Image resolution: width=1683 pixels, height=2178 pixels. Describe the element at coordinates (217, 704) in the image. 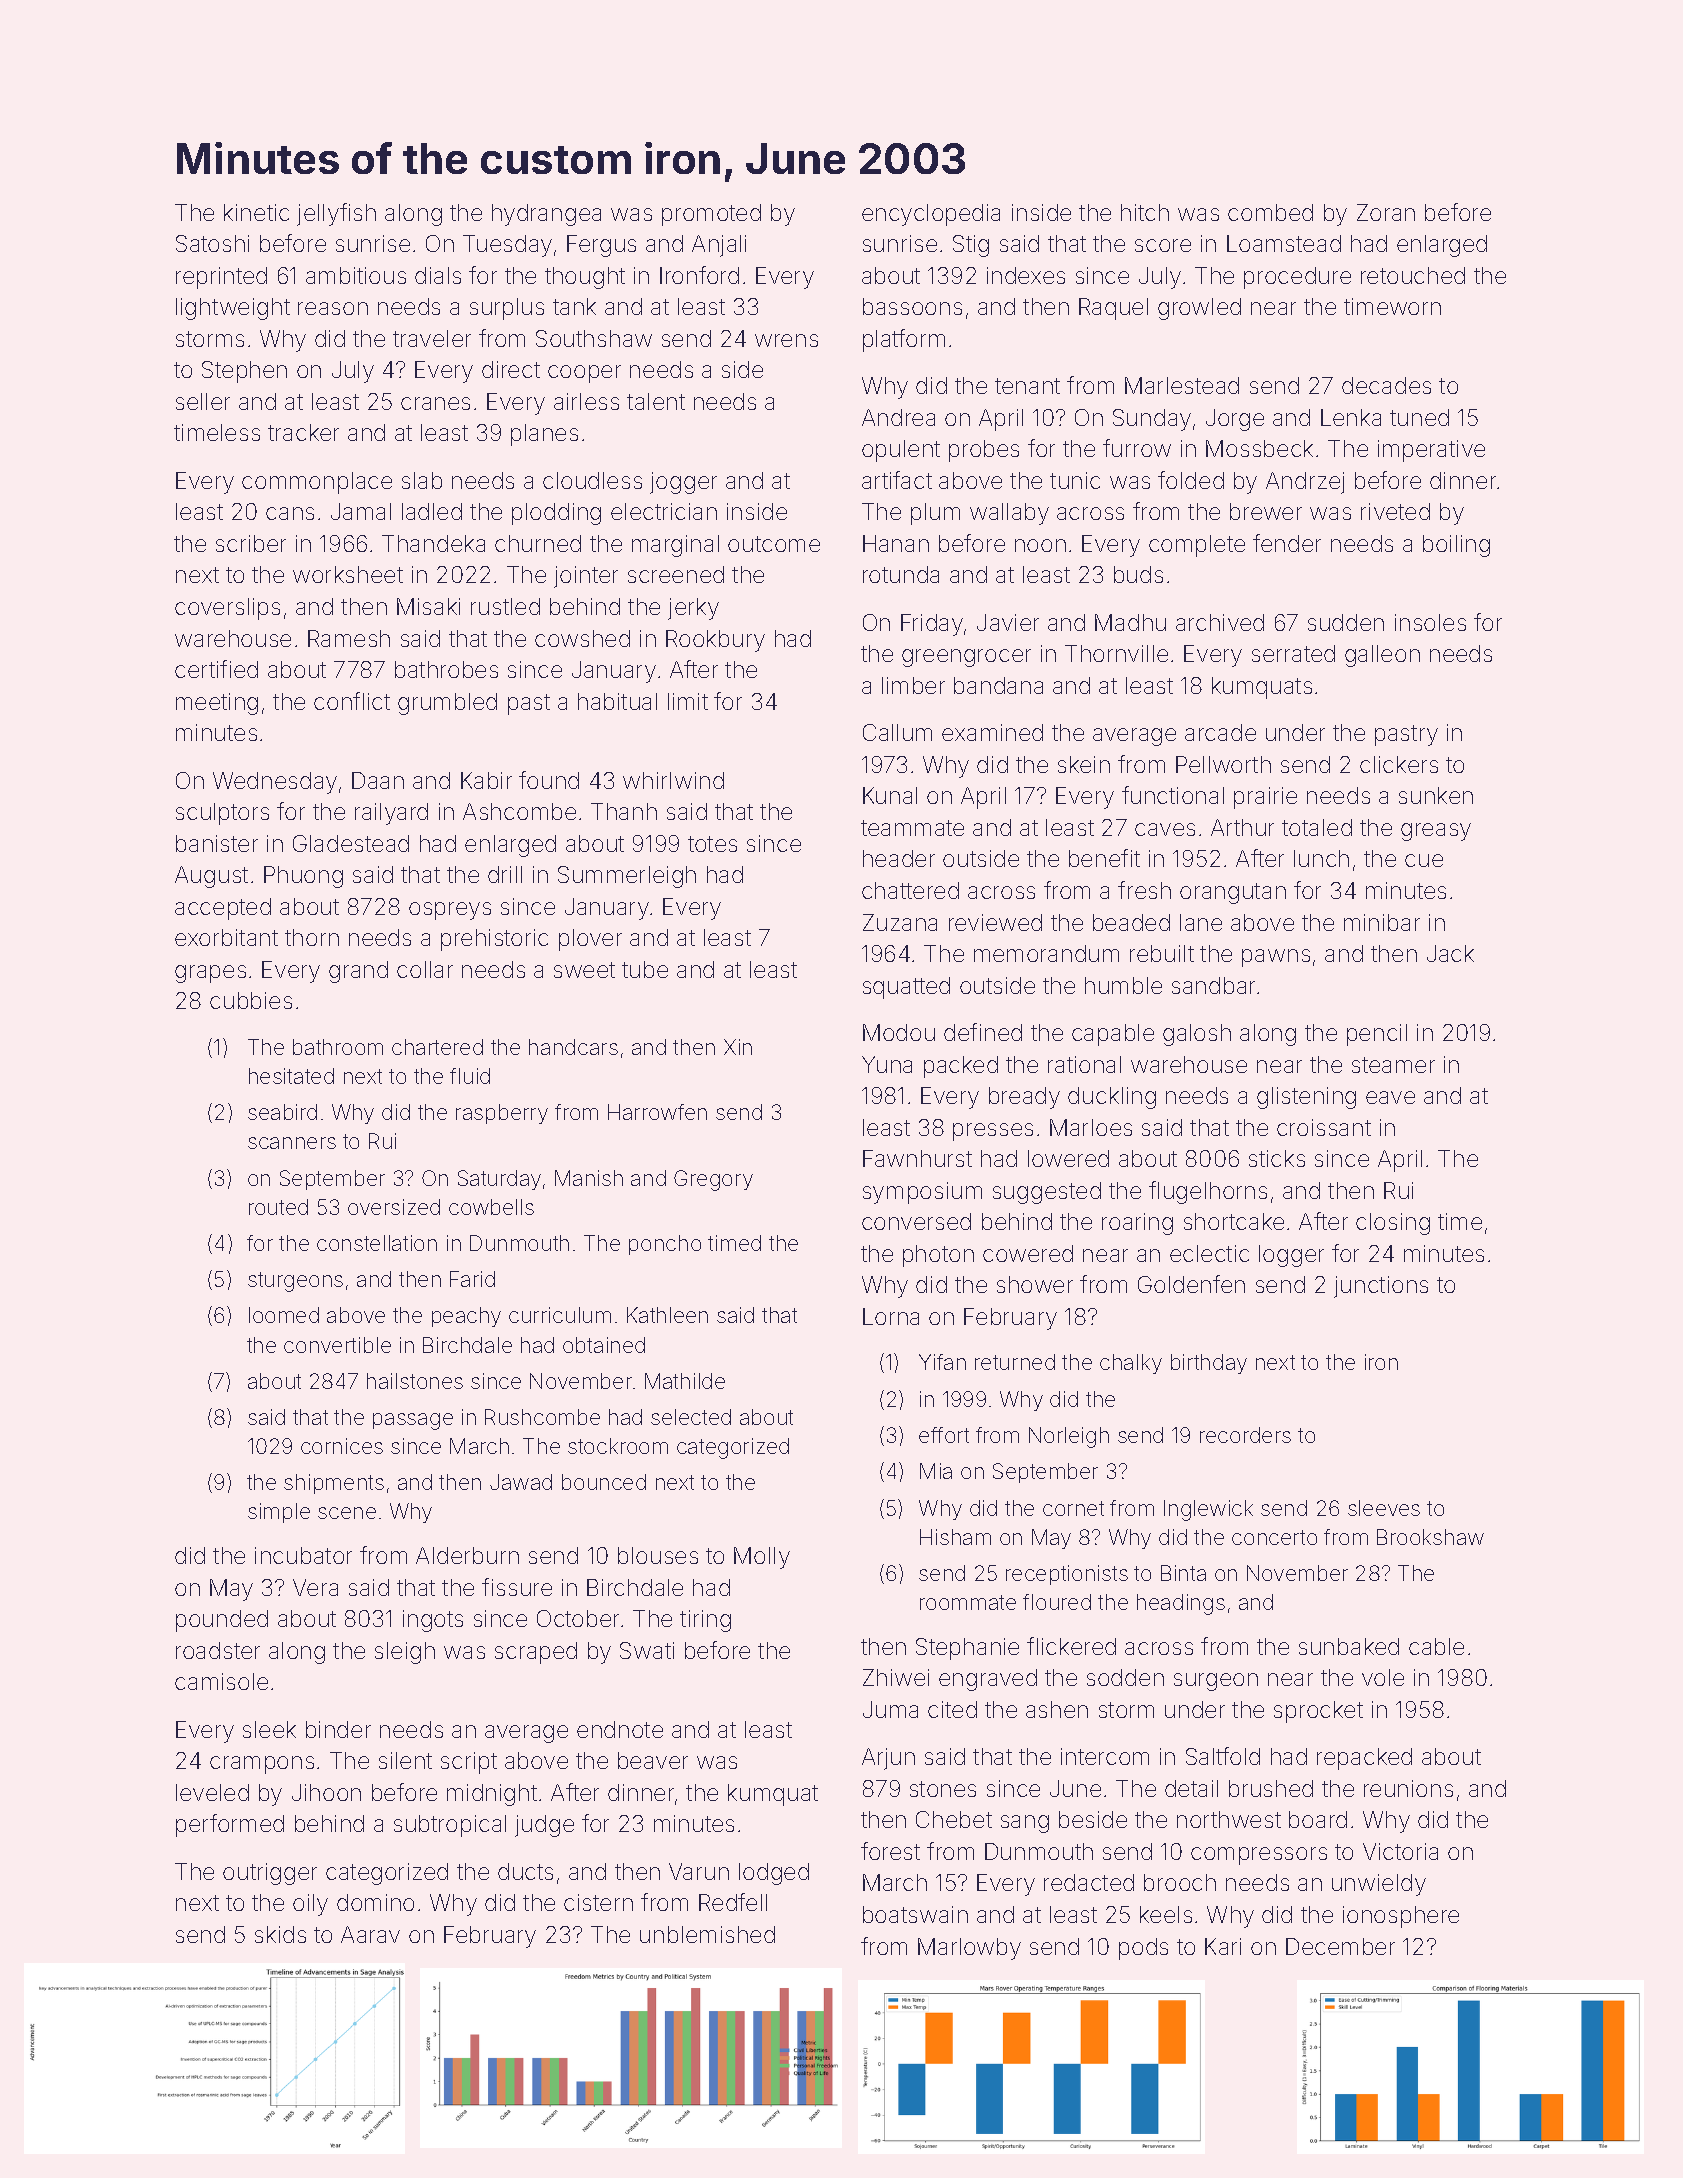

I see `meeting` at that location.
